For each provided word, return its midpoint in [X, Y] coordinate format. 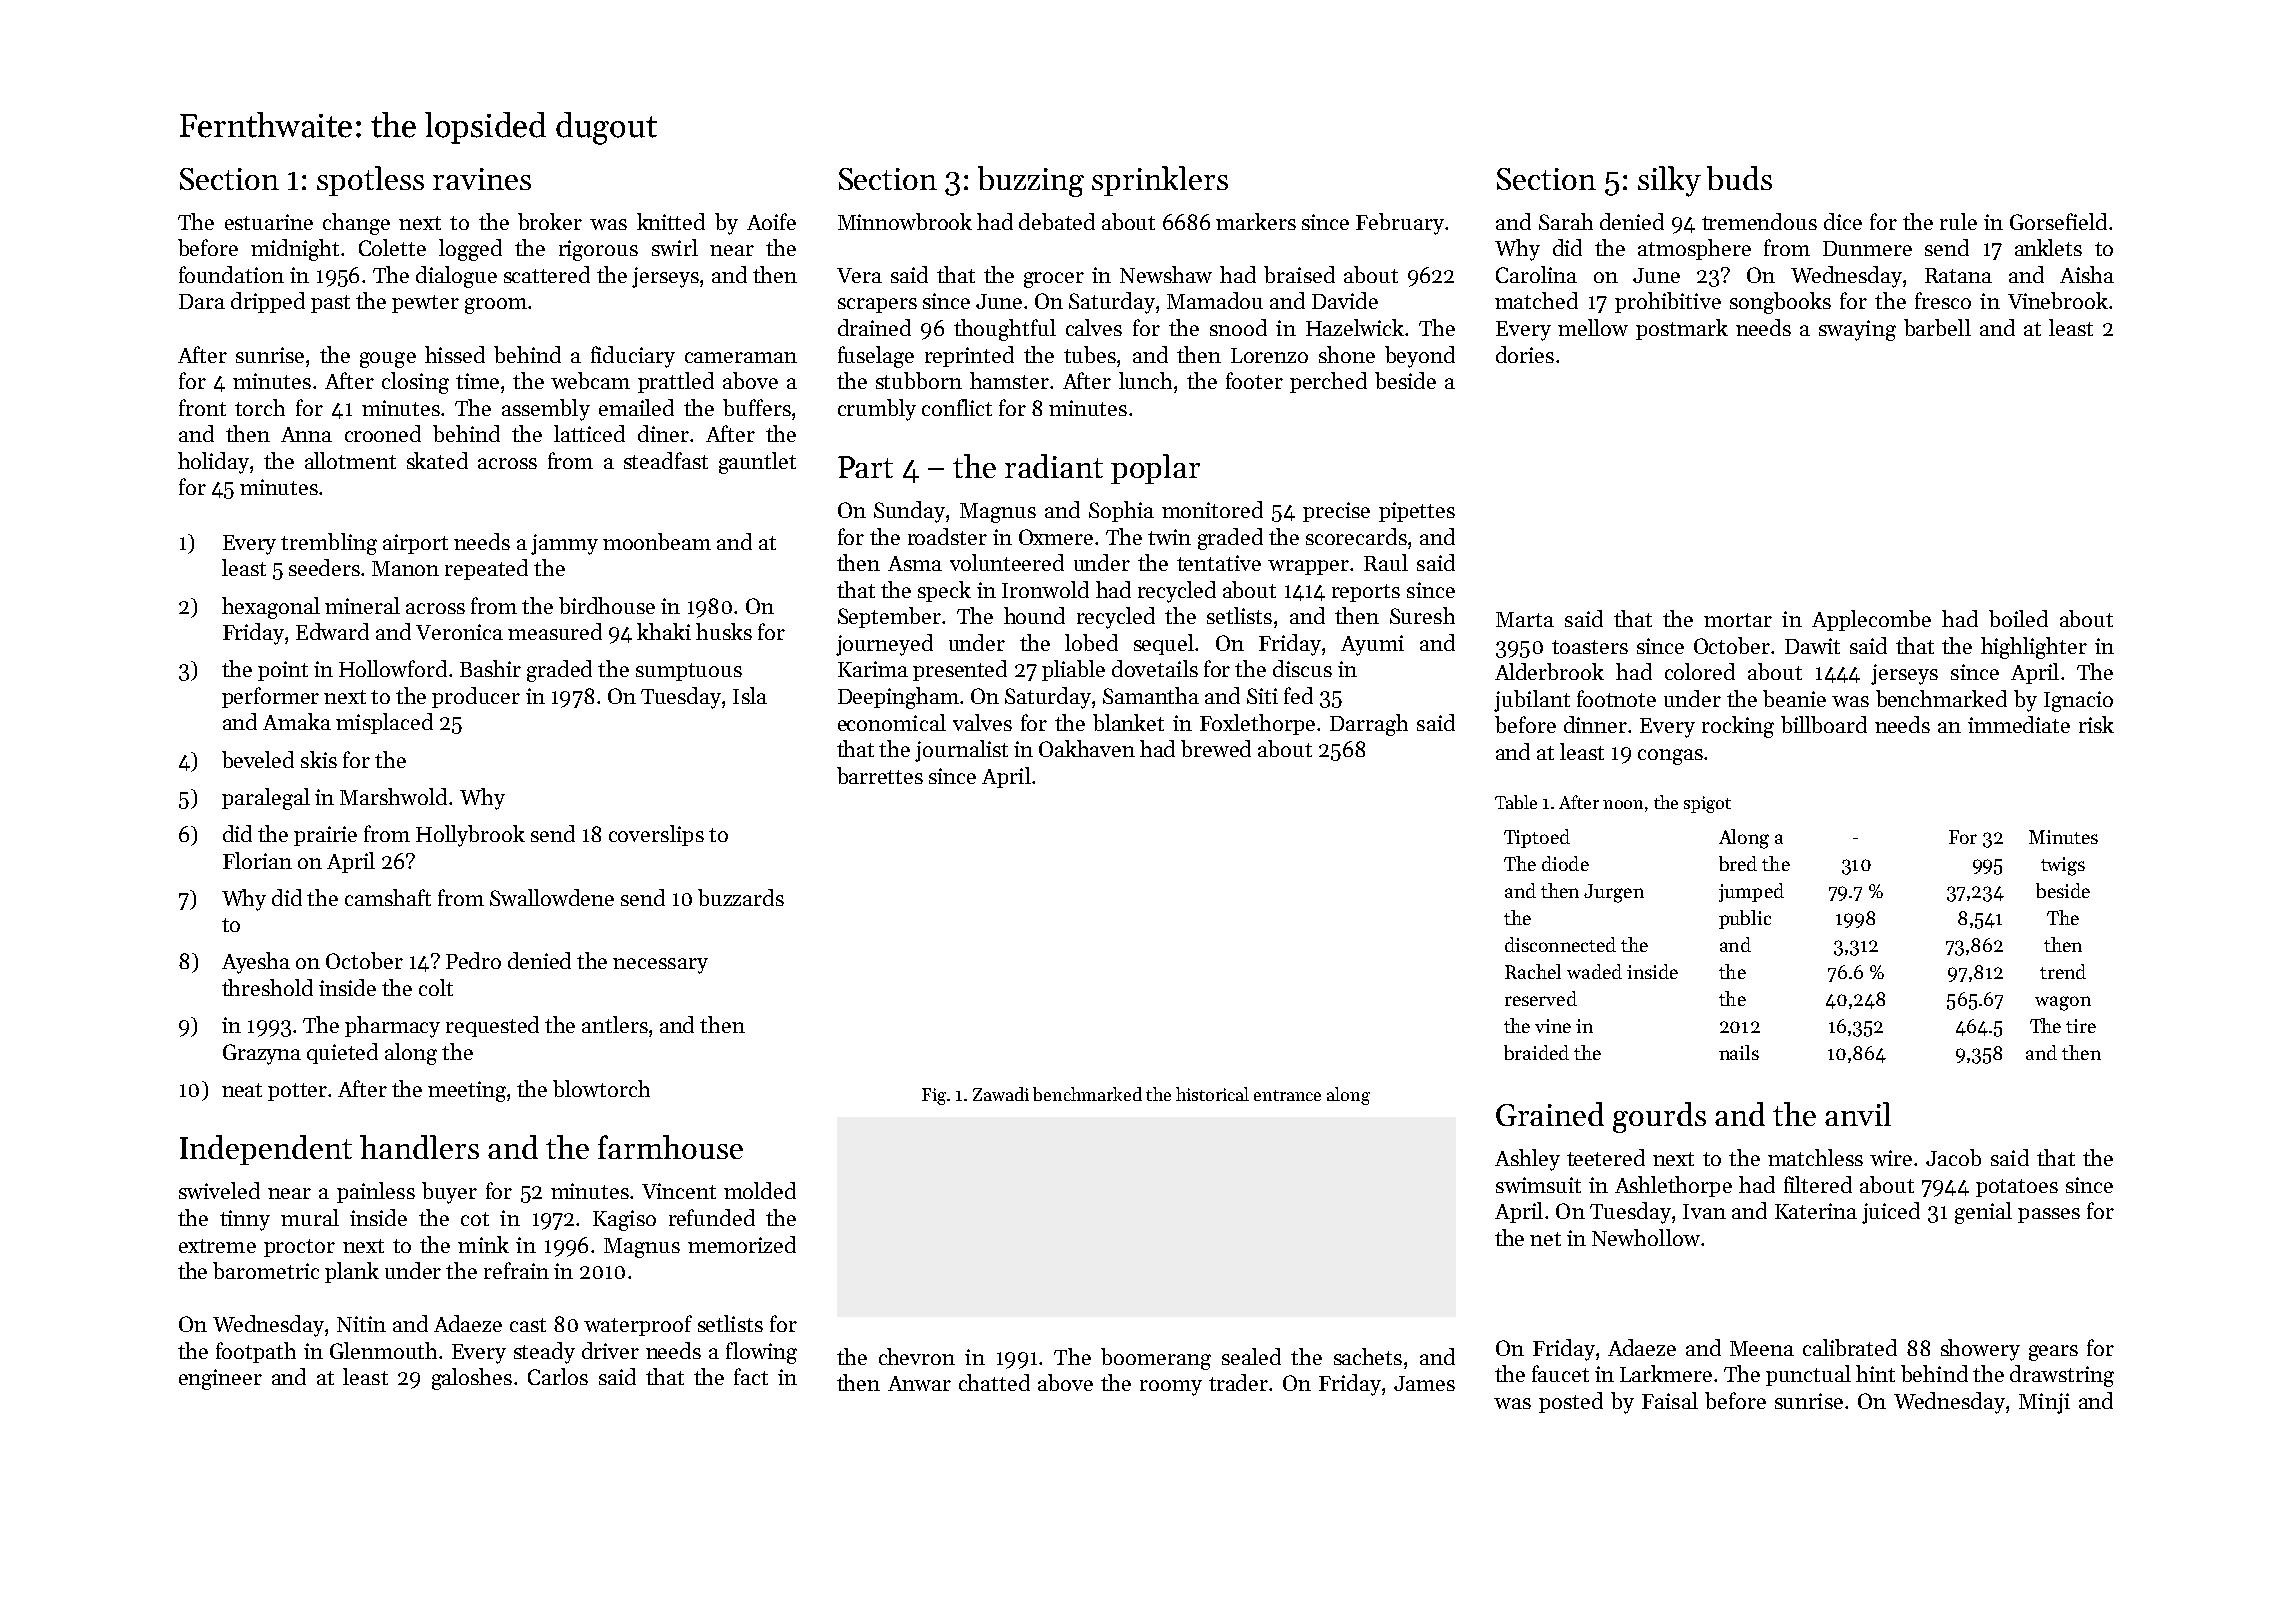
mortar [1738, 620]
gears [2053, 1353]
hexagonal [271, 608]
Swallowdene [552, 897]
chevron [917, 1356]
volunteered [1007, 562]
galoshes [472, 1379]
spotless [370, 181]
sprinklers [1160, 181]
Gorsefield [2058, 221]
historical [1212, 1094]
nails [1739, 1052]
